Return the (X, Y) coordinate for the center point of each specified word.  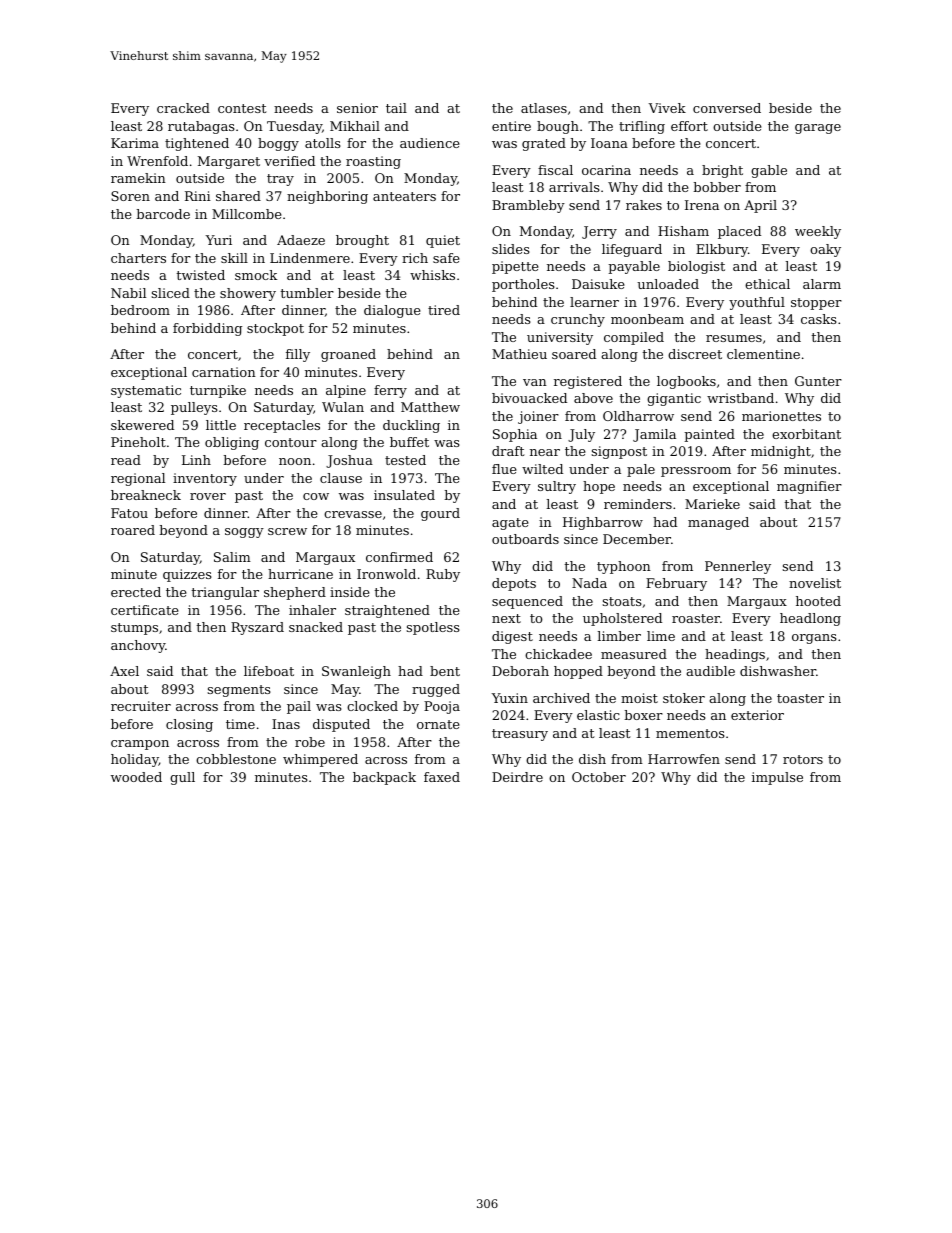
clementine (763, 354)
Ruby (443, 575)
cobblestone (236, 759)
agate (510, 524)
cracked (183, 108)
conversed (727, 108)
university (560, 338)
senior (357, 108)
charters (138, 258)
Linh (196, 460)
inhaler (312, 610)
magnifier (809, 487)
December (637, 539)
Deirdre (517, 777)
